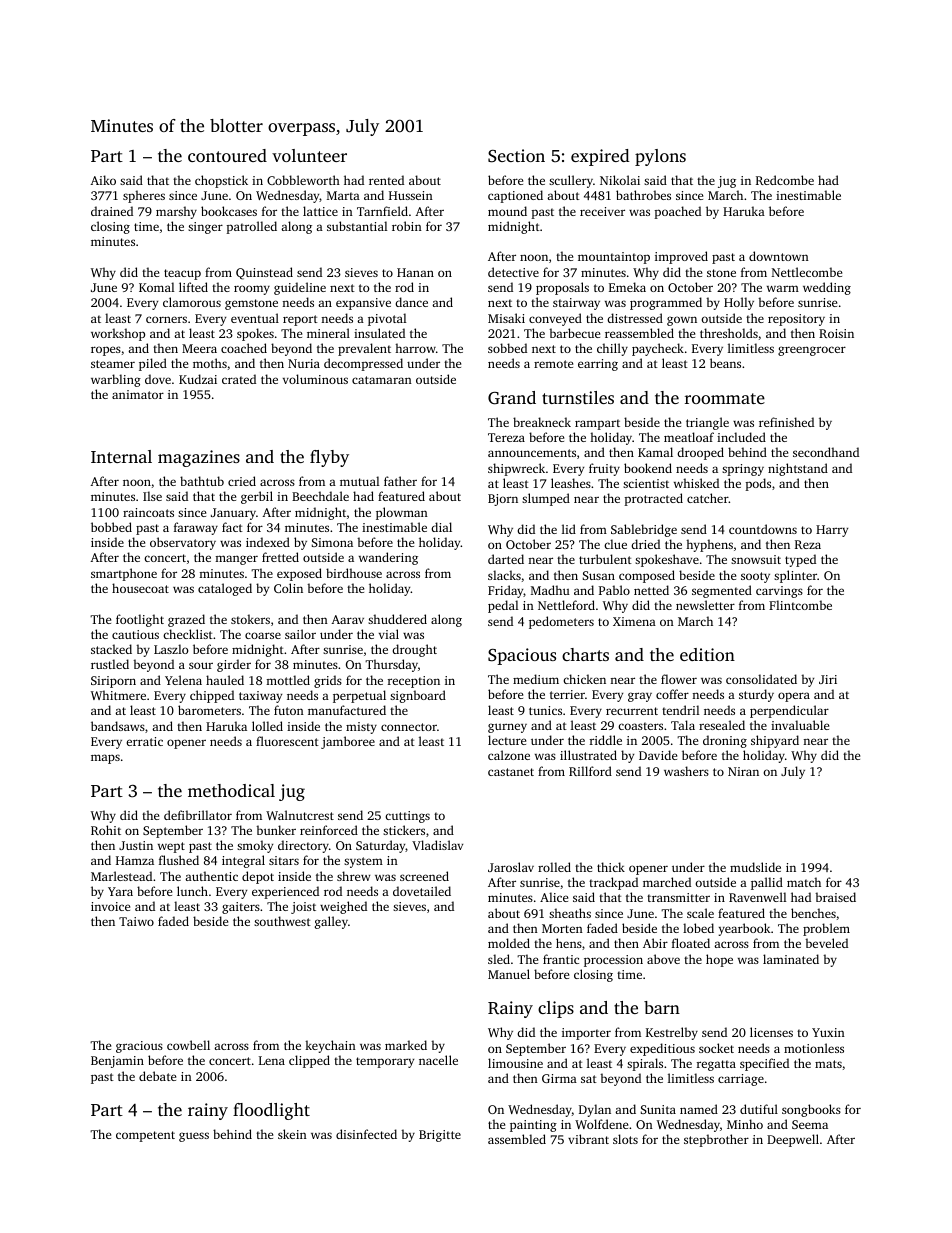  I want to click on Section, so click(516, 156).
